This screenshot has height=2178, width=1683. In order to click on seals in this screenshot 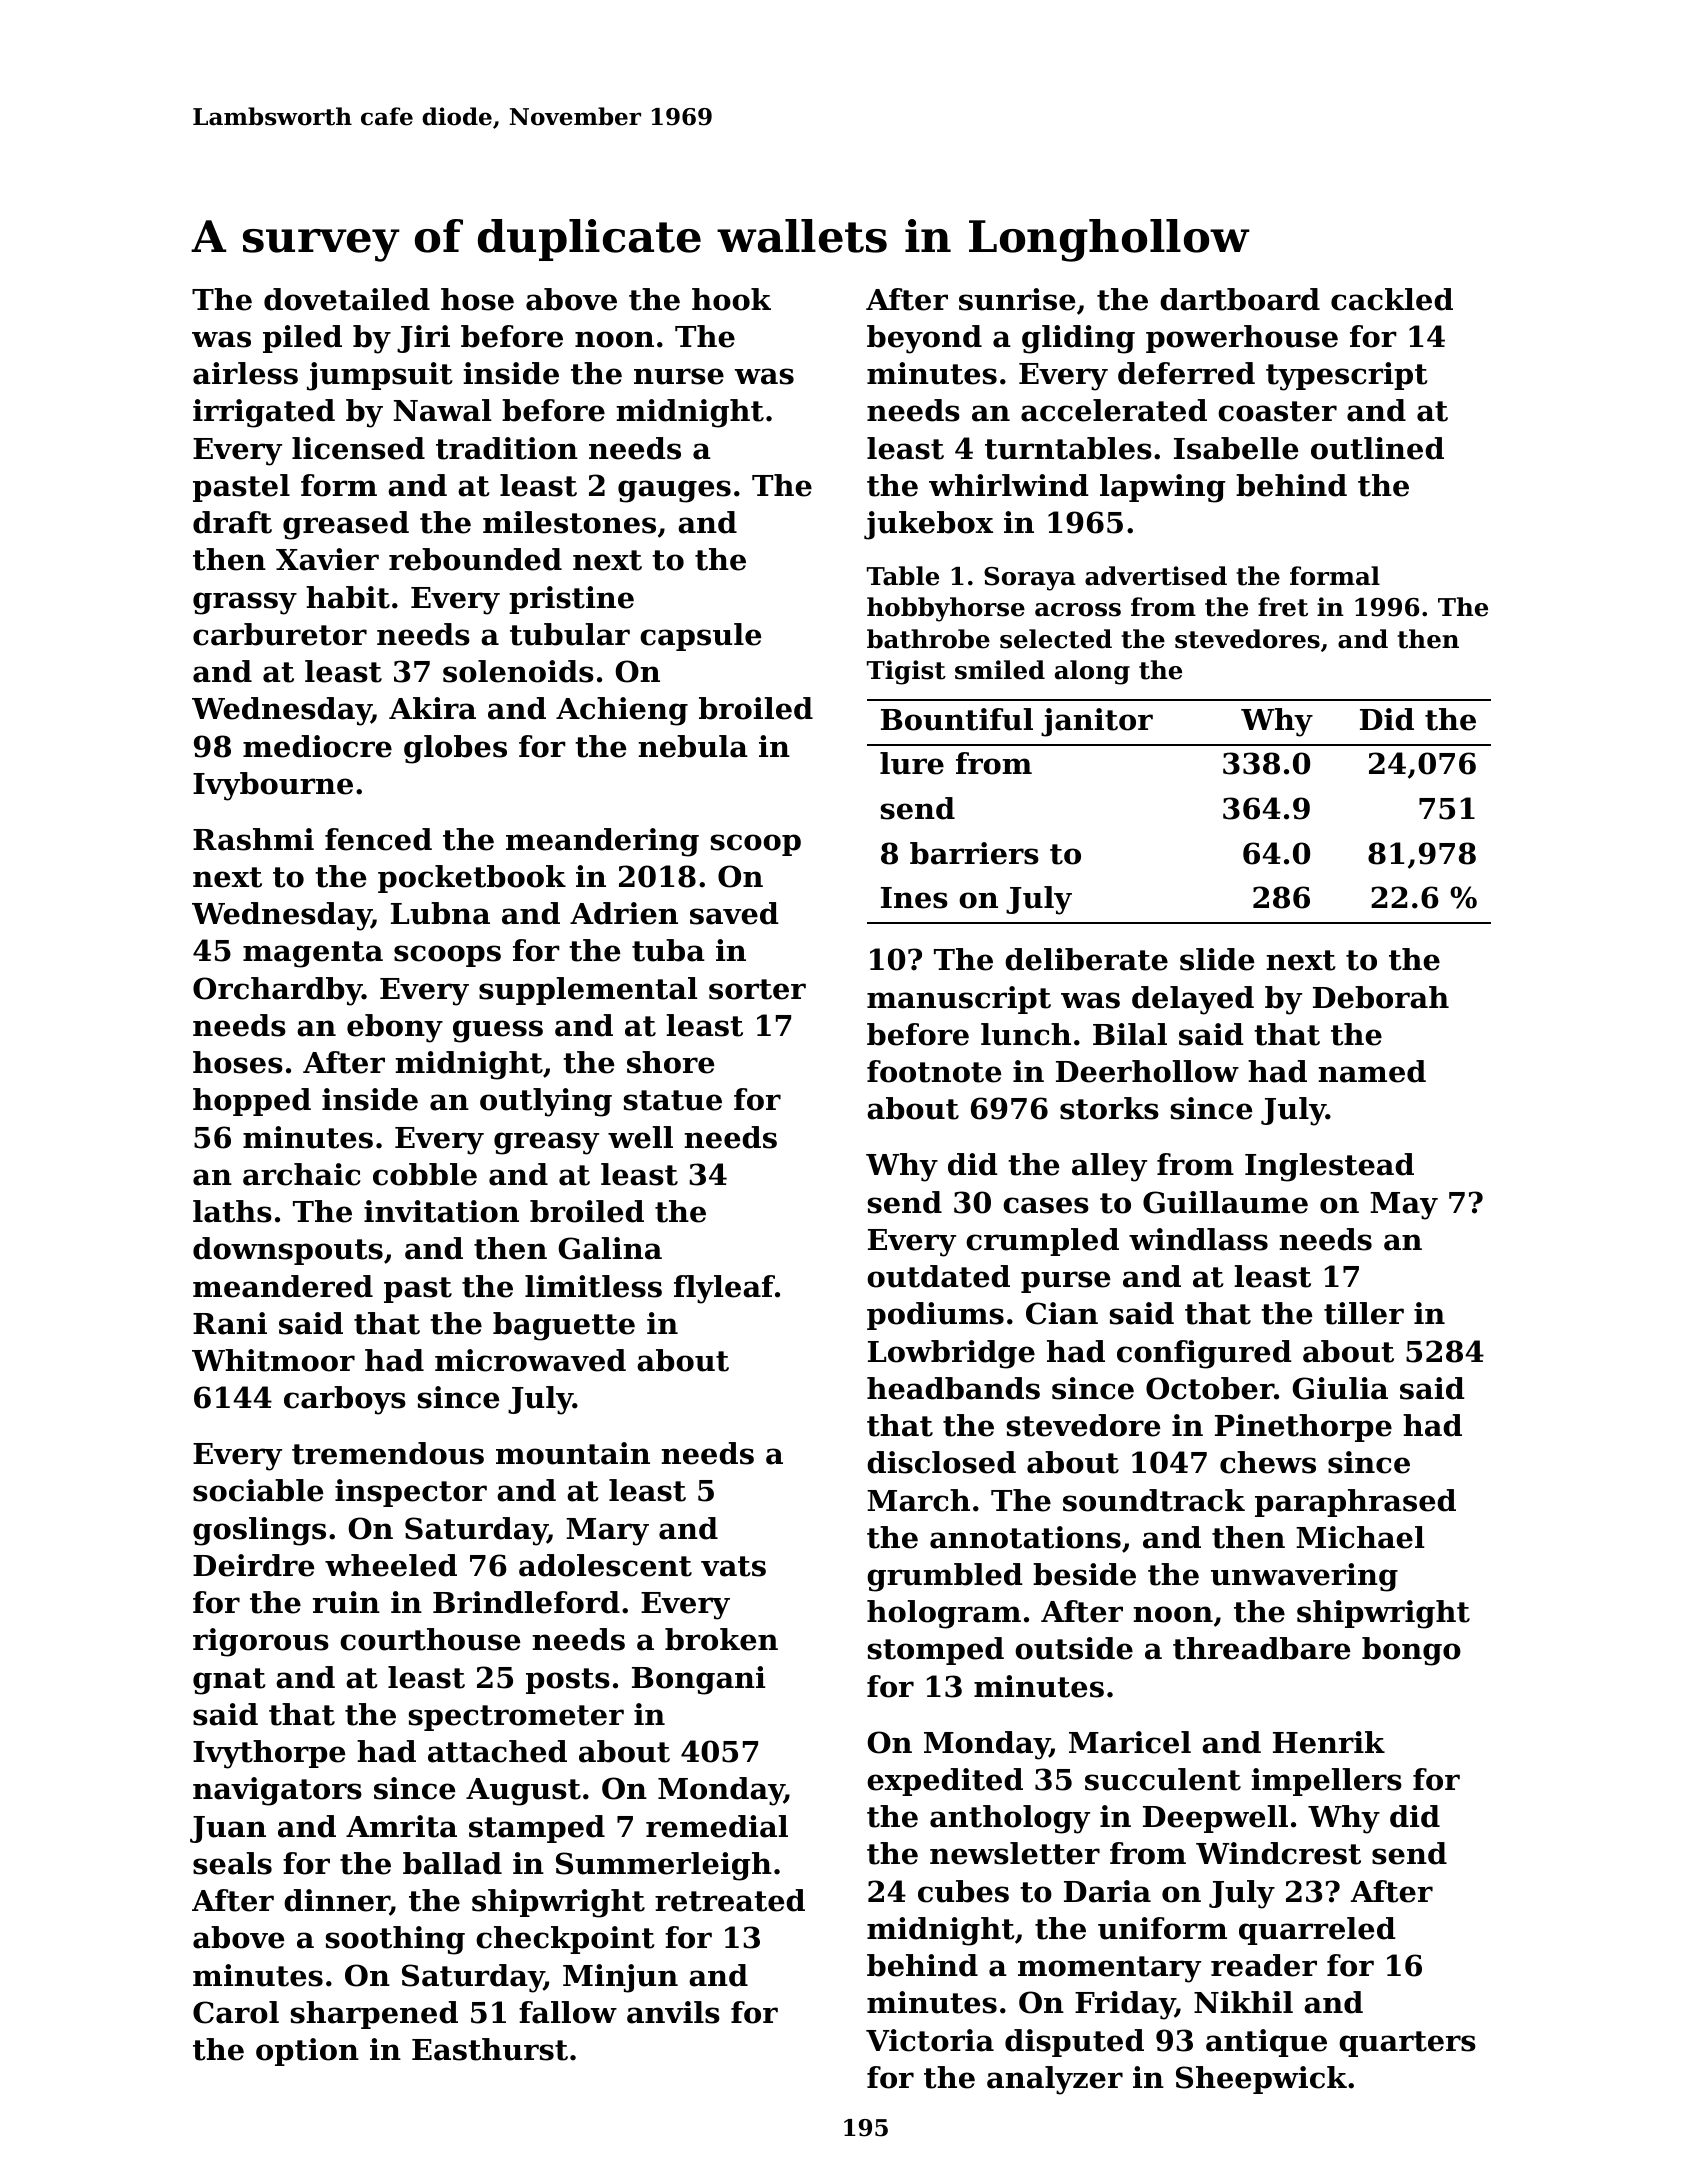, I will do `click(232, 1863)`.
